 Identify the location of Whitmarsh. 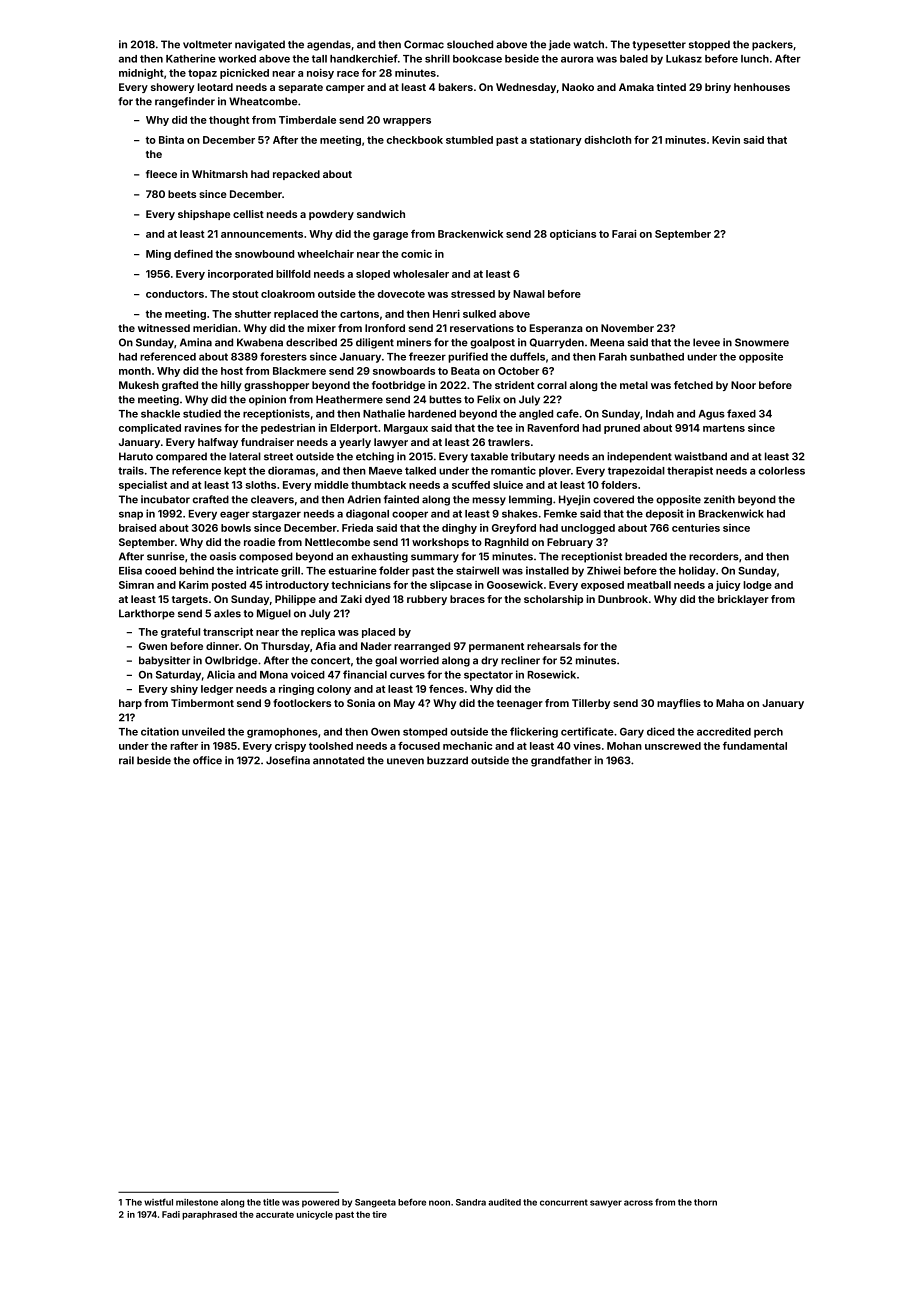
(220, 174).
